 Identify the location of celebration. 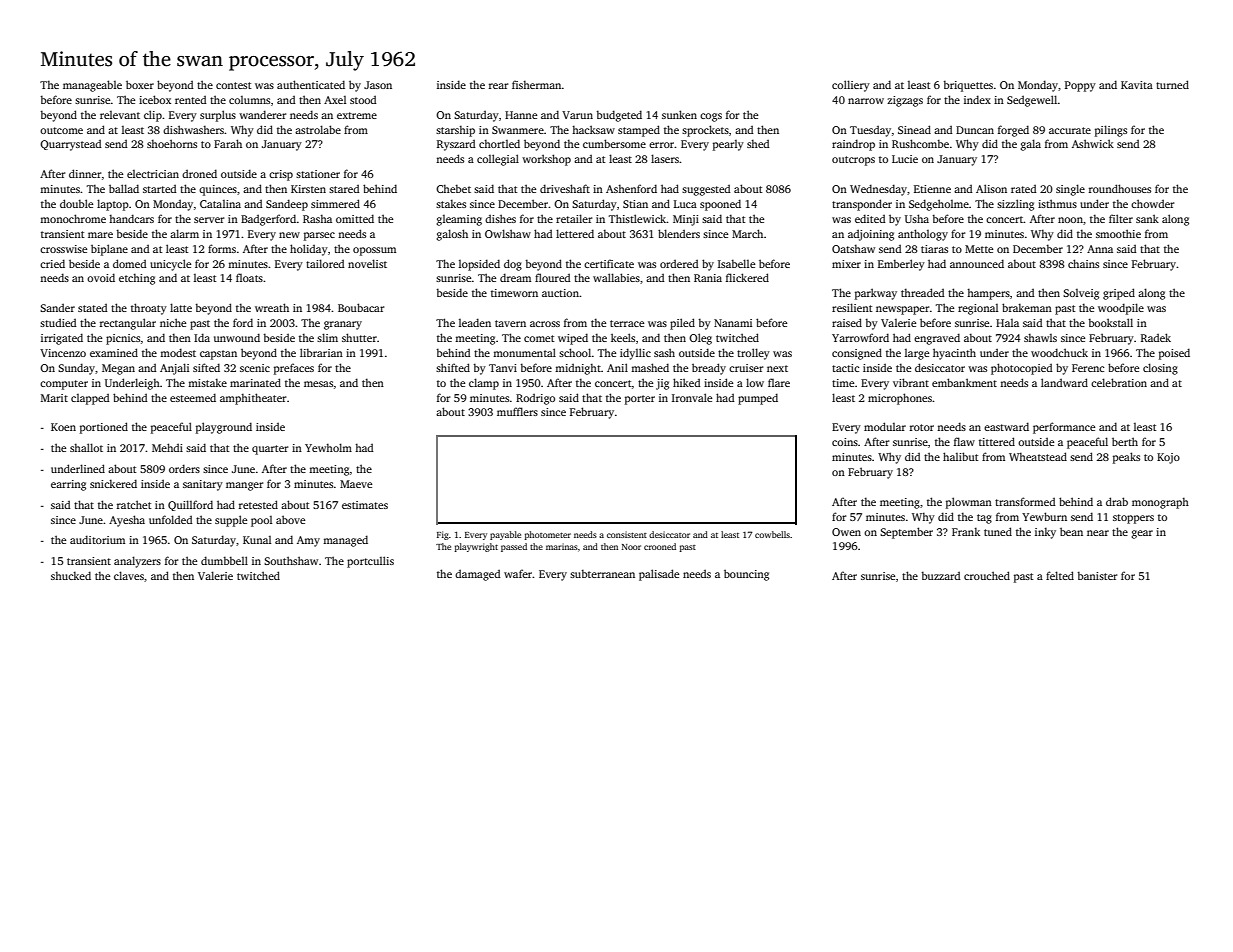
(1119, 382).
